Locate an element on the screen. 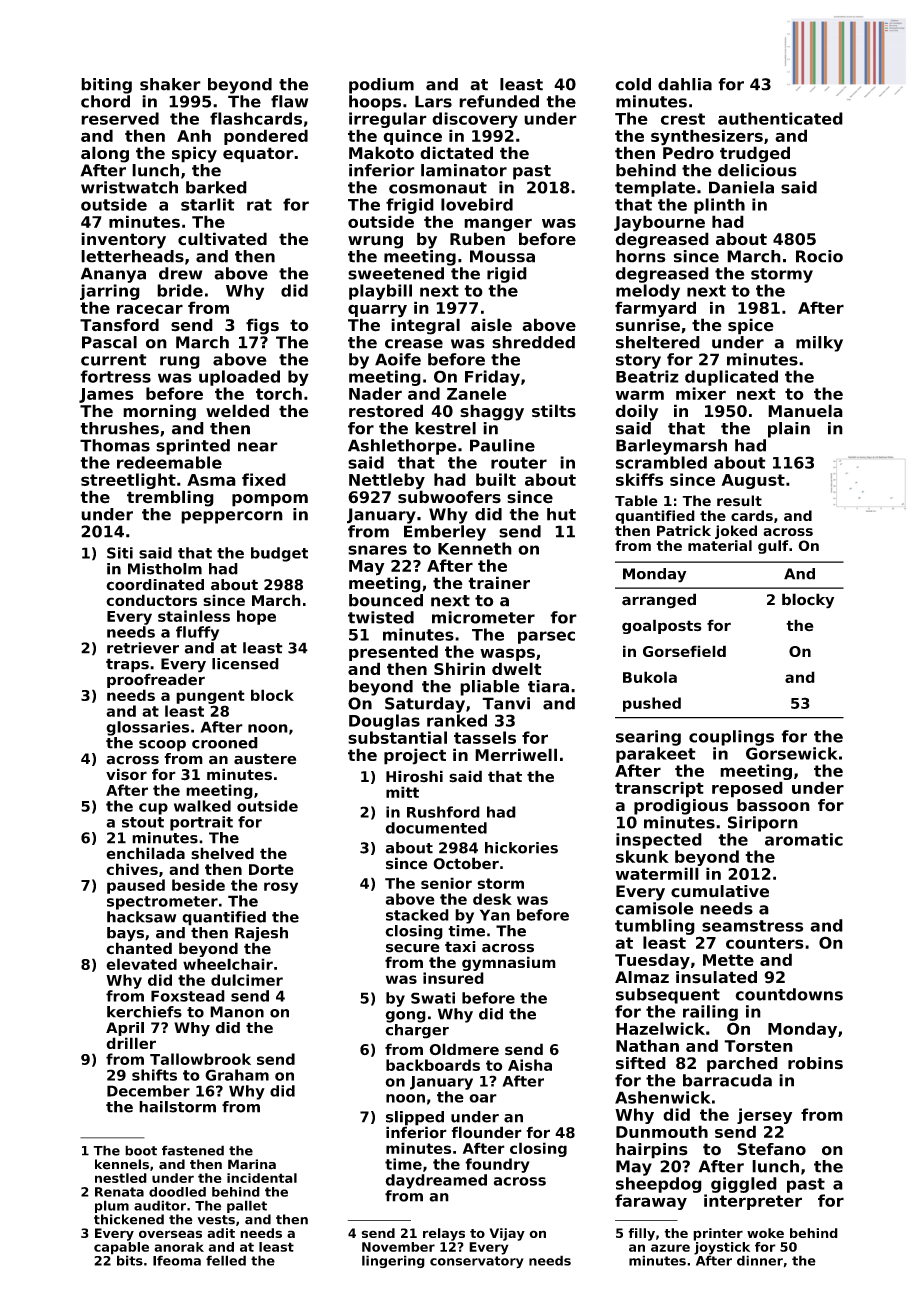 The width and height of the screenshot is (924, 1308). cold is located at coordinates (633, 84).
